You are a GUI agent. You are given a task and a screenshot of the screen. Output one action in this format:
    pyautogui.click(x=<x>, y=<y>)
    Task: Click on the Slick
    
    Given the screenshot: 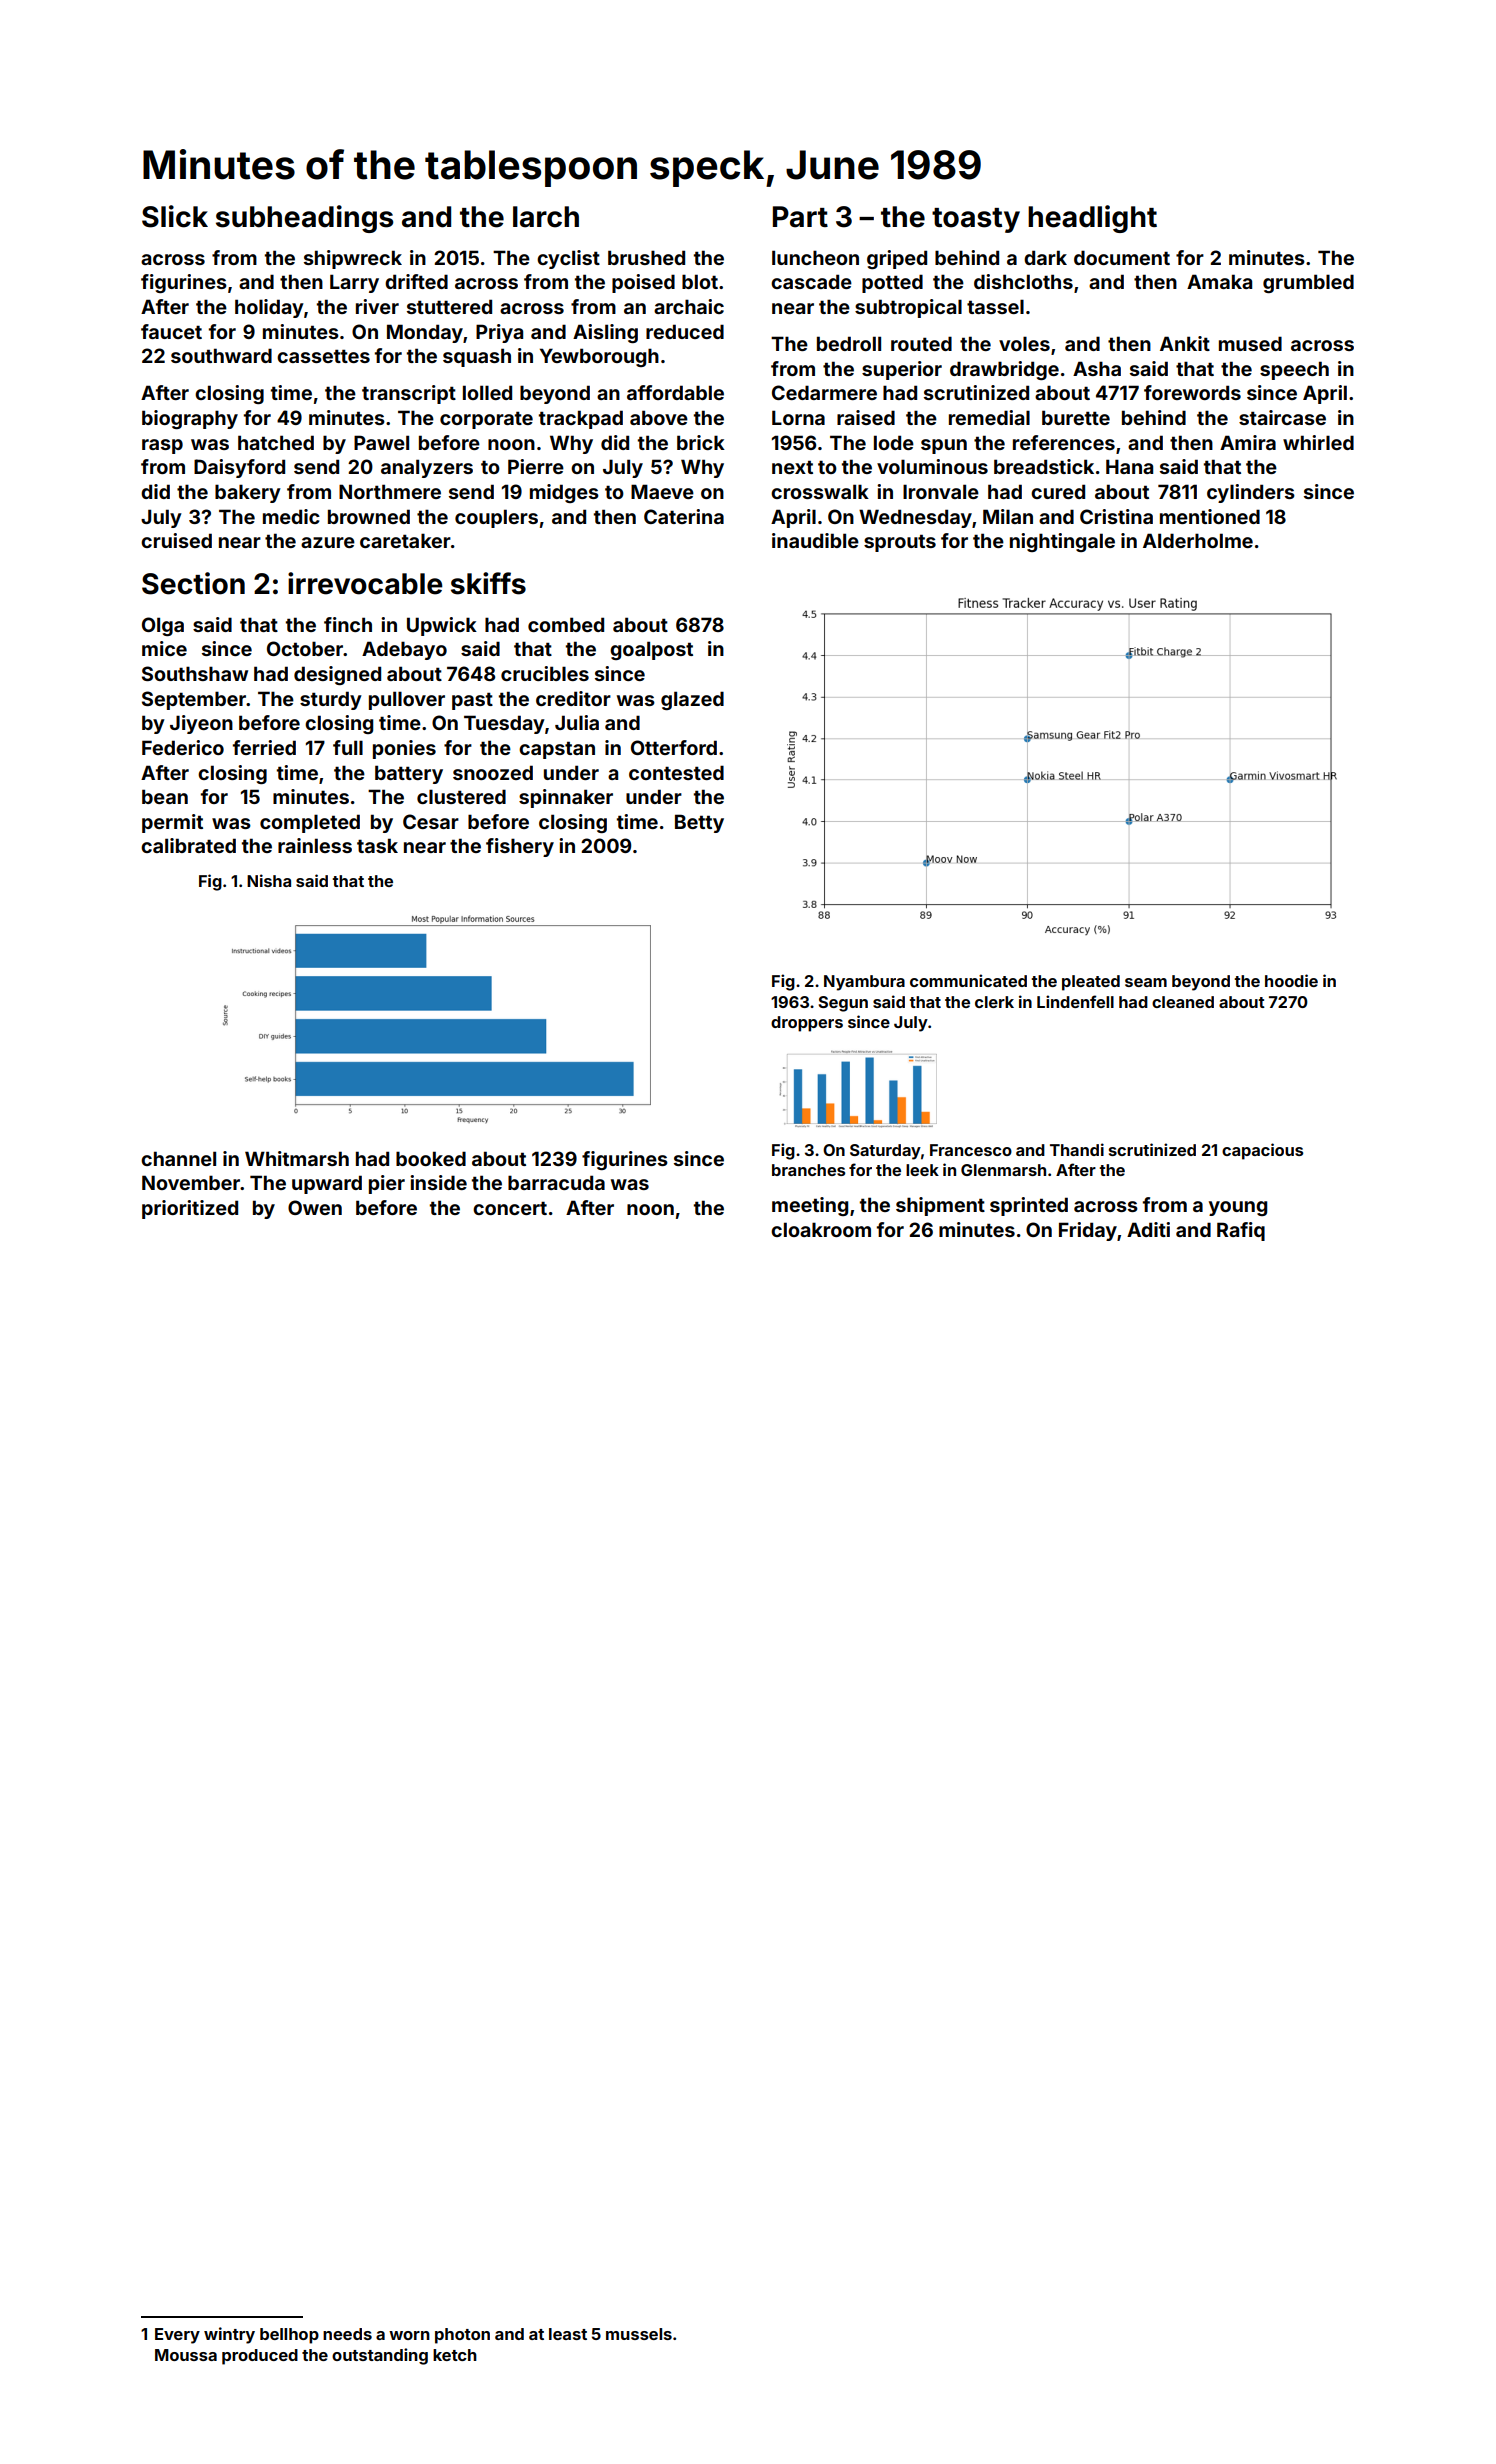 What is the action you would take?
    pyautogui.click(x=175, y=216)
